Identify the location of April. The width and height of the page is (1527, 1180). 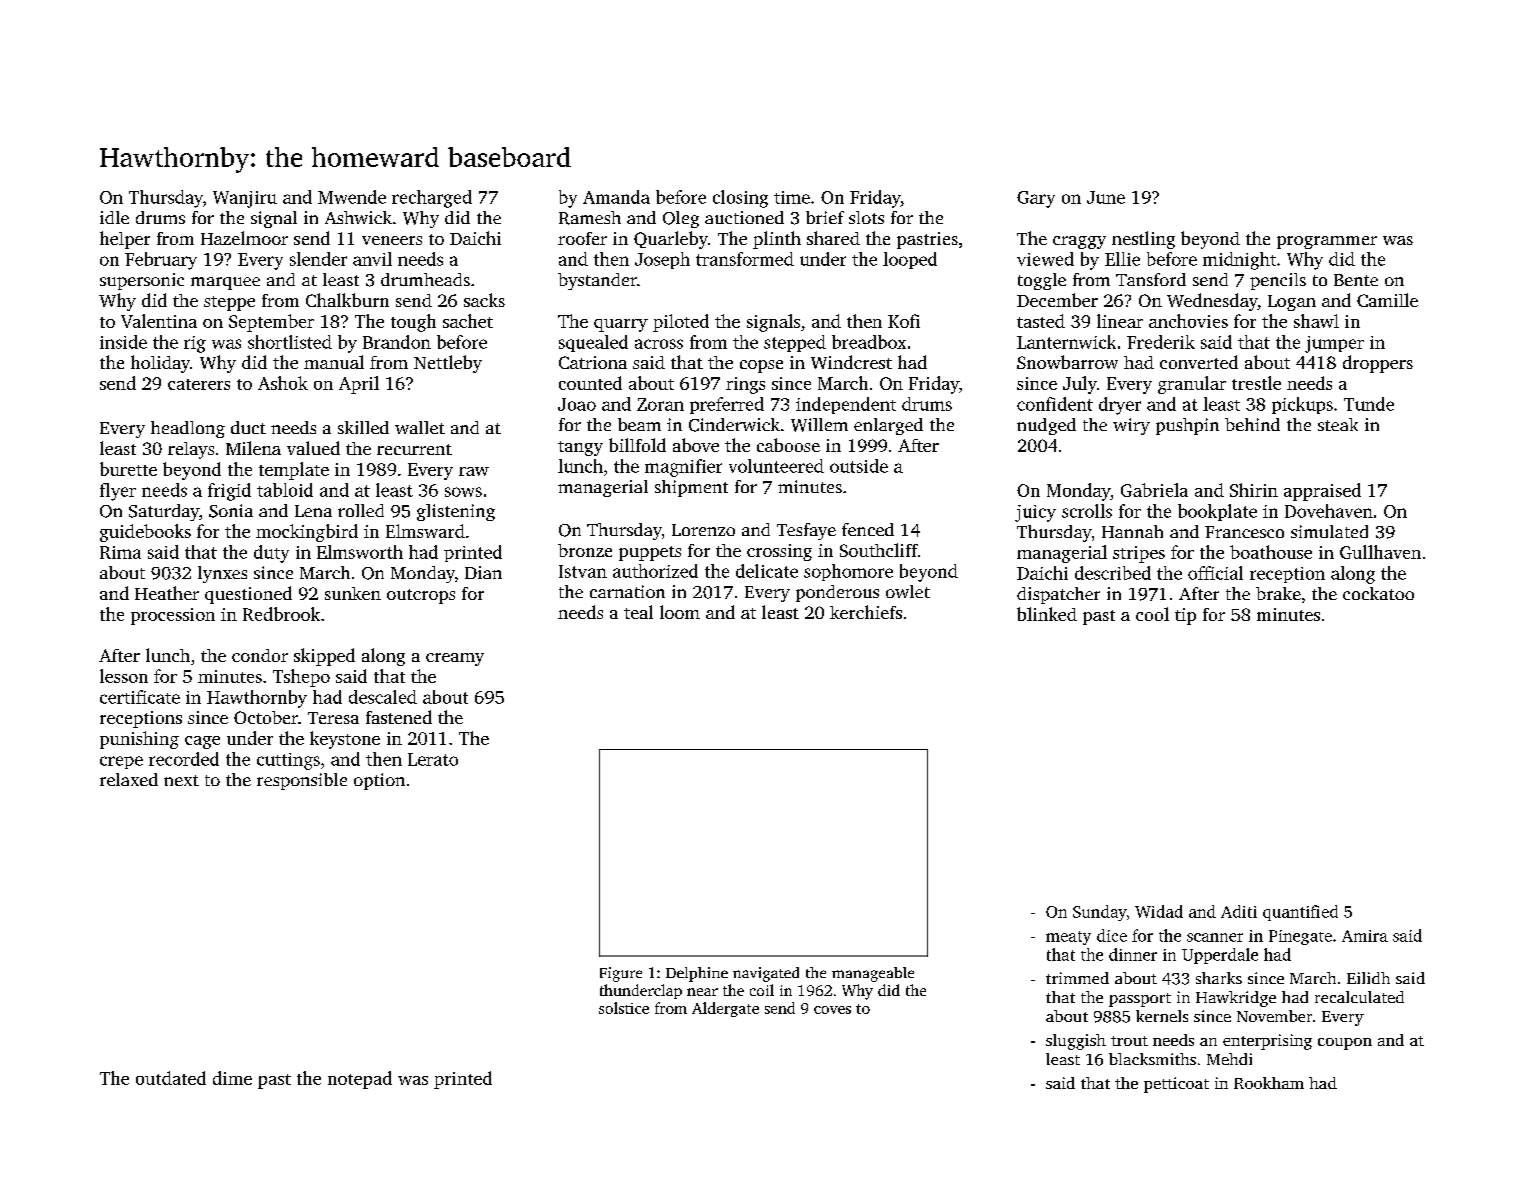
(359, 385).
